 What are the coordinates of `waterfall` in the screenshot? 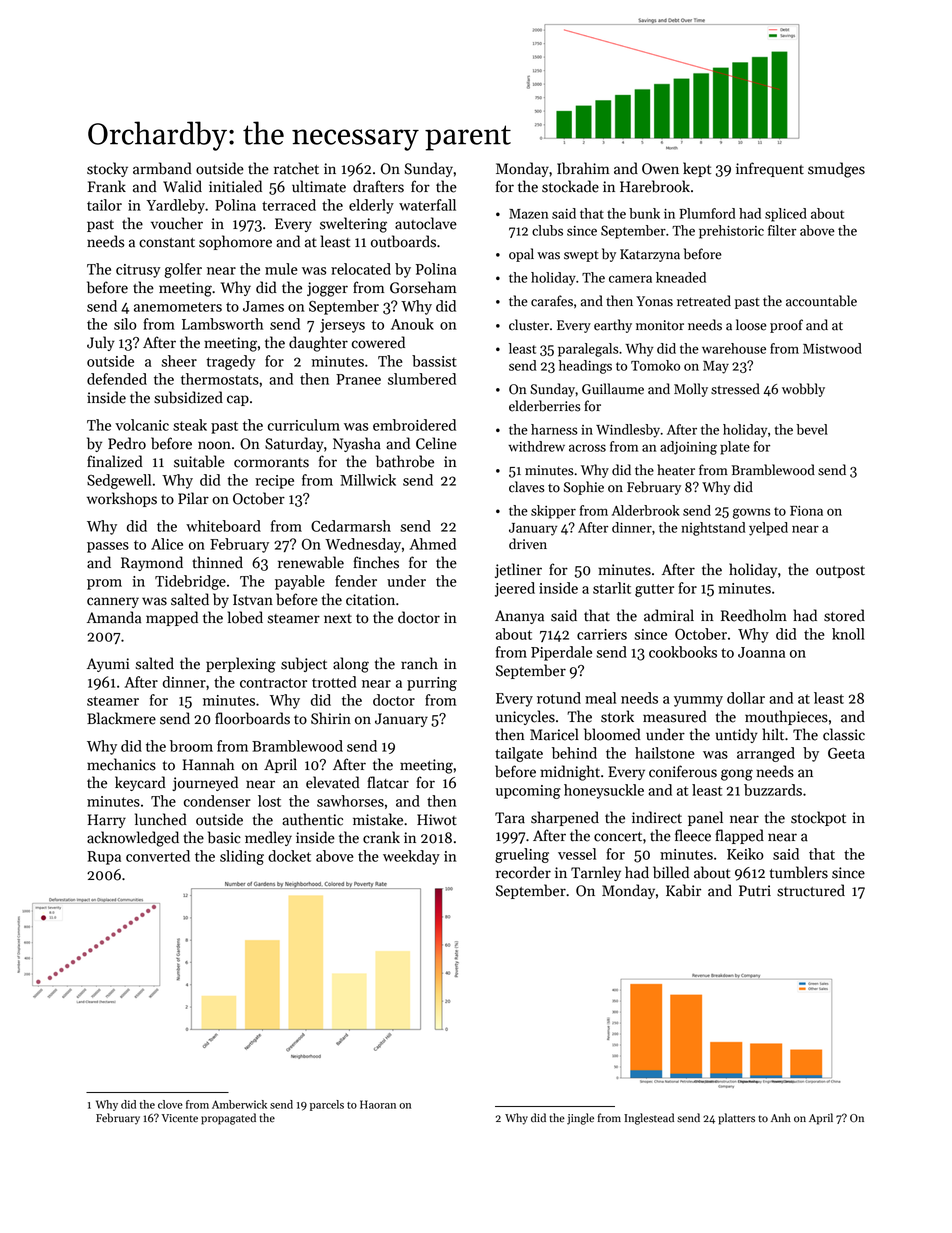 It's located at (427, 205).
